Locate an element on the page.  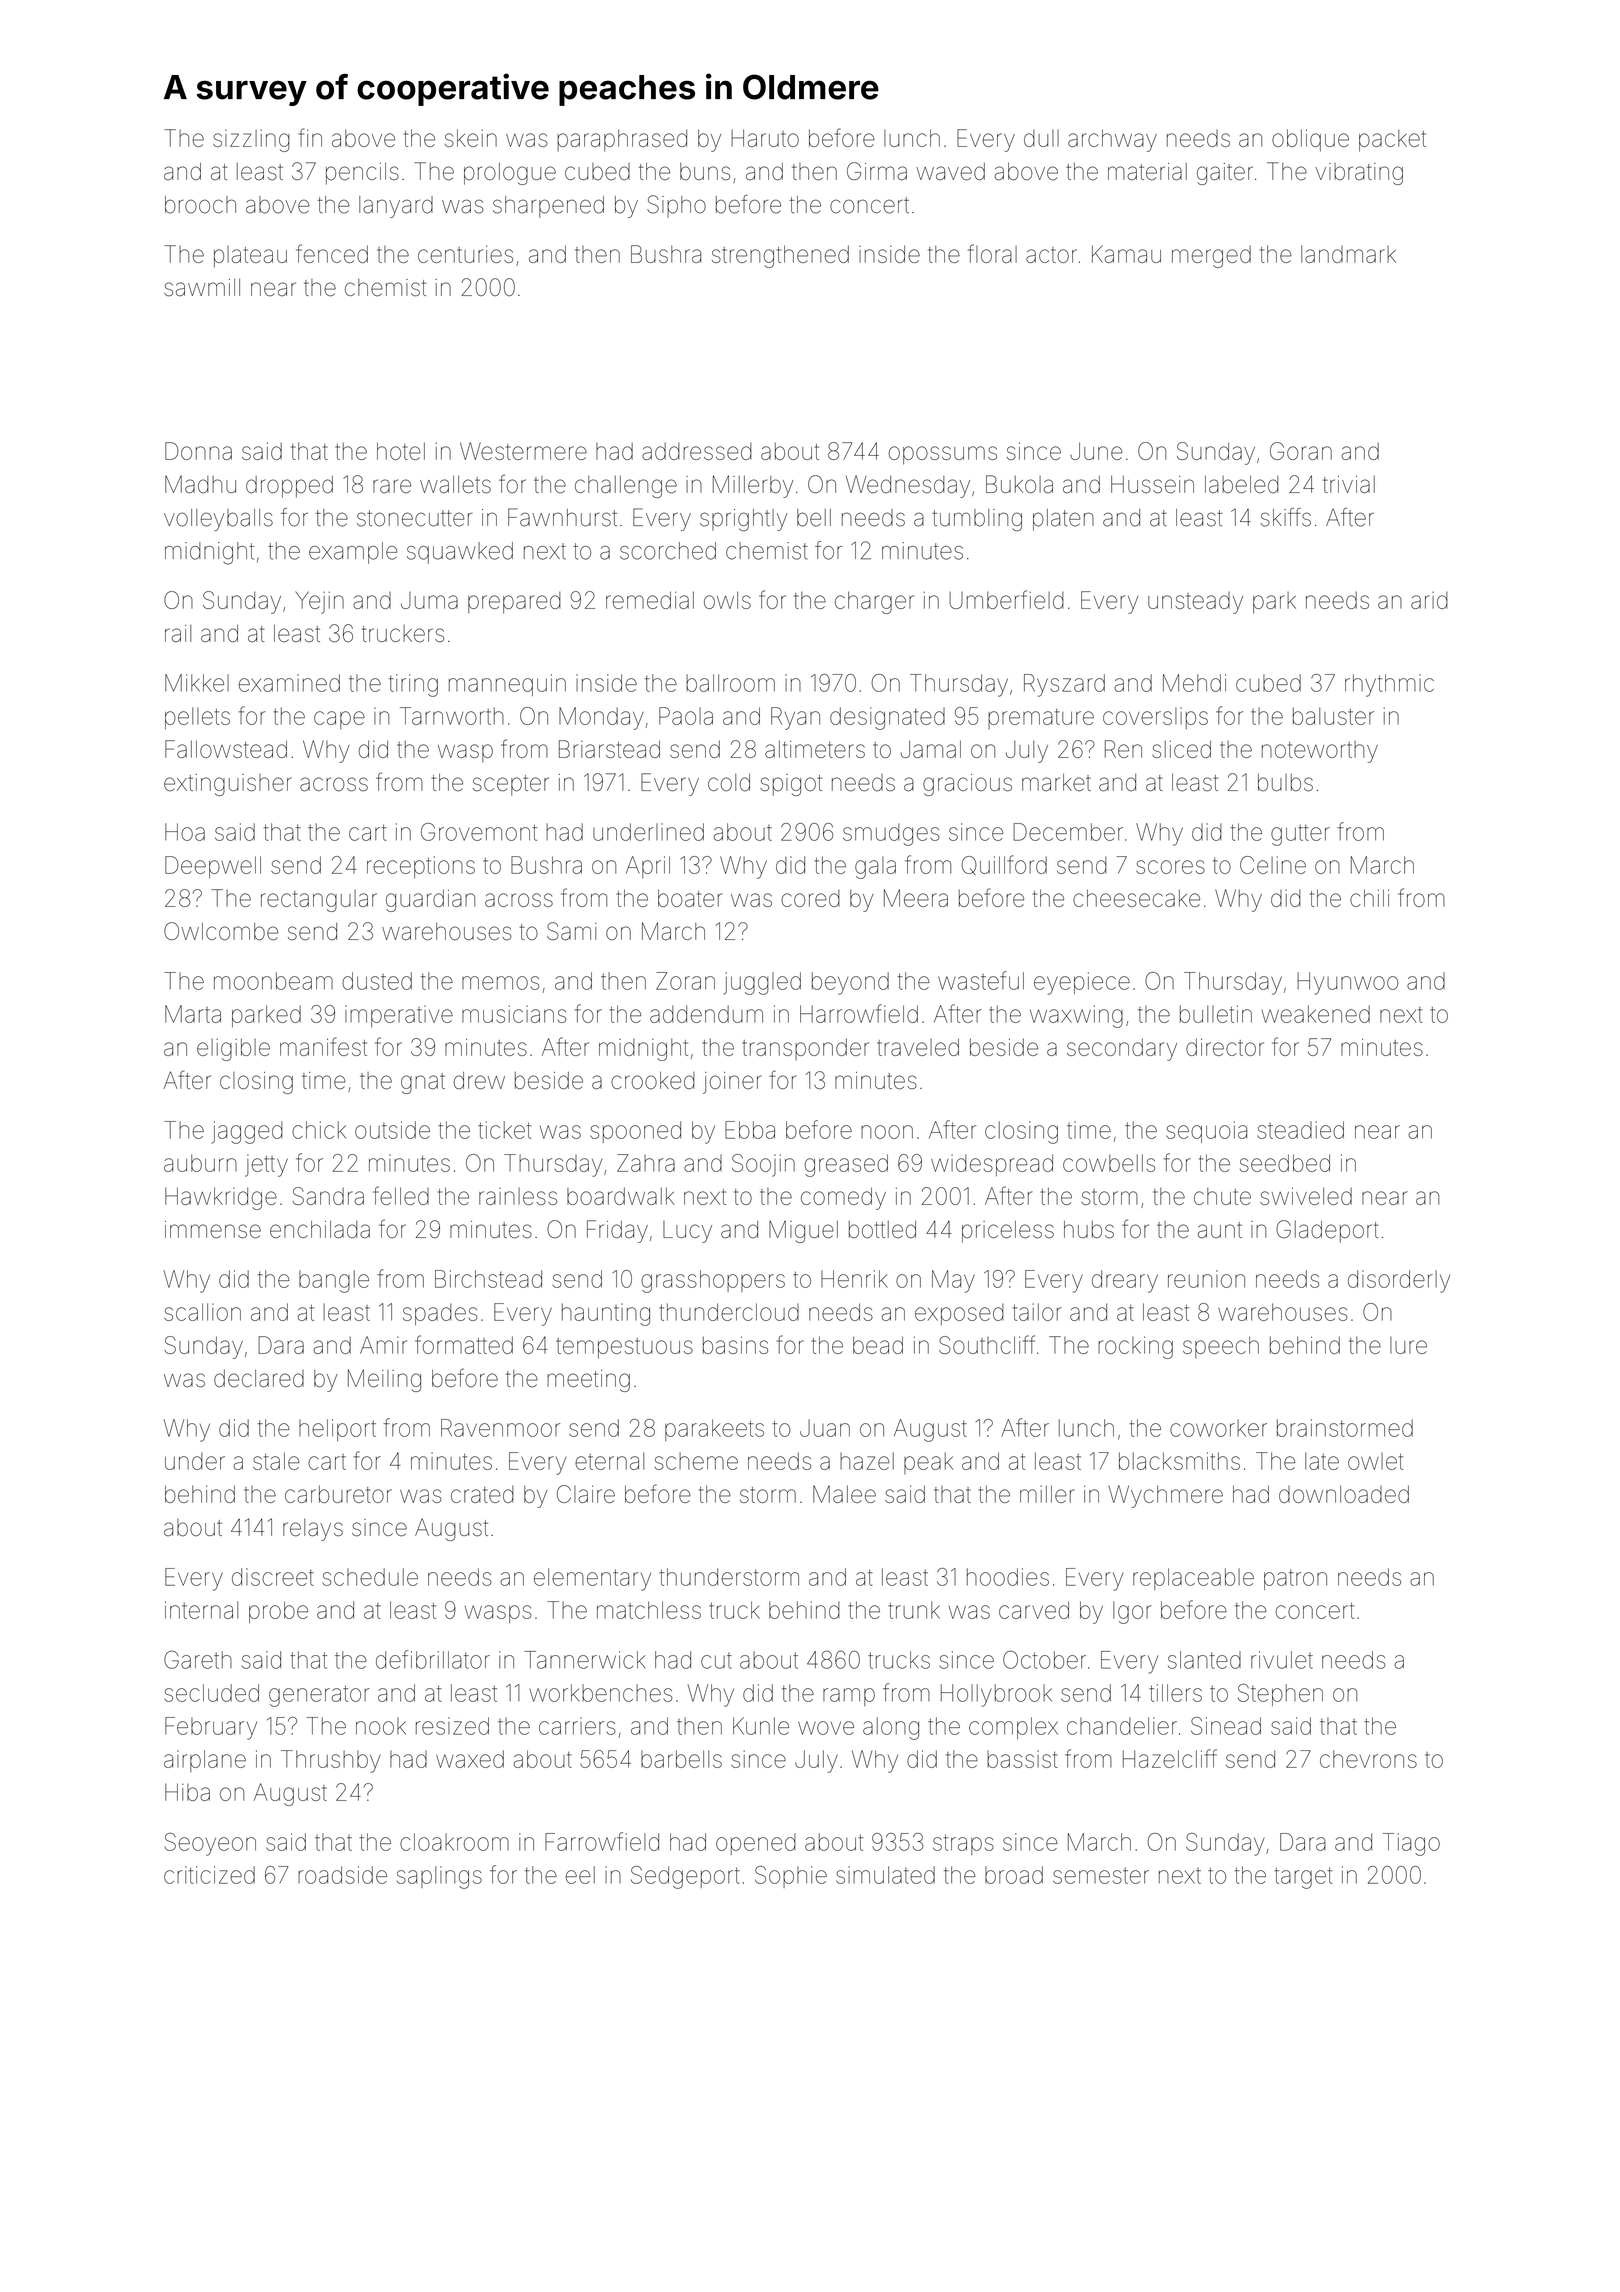
skein is located at coordinates (471, 138).
